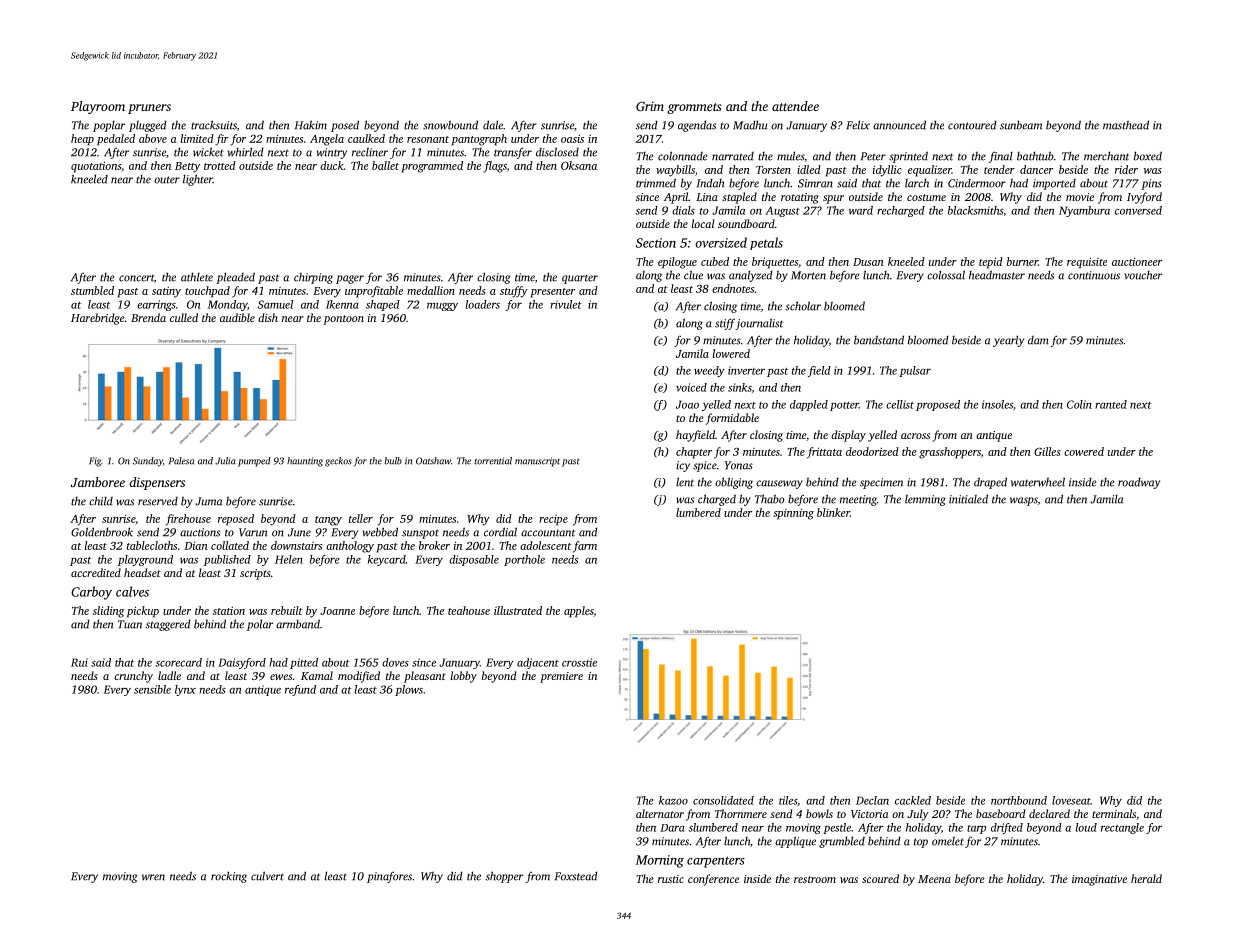 The width and height of the screenshot is (1233, 952). What do you see at coordinates (694, 108) in the screenshot?
I see `grommets` at bounding box center [694, 108].
